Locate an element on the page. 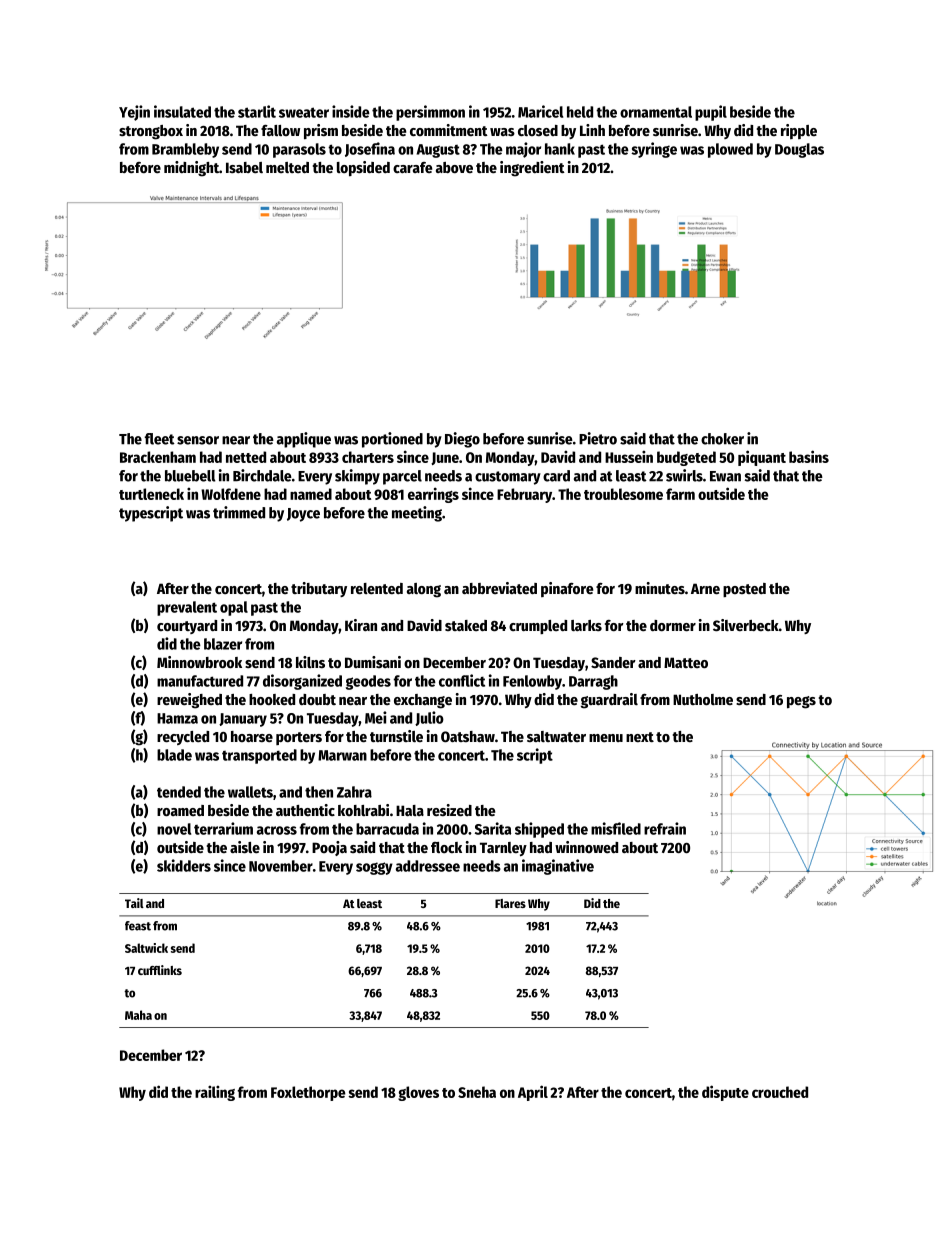  ripple is located at coordinates (799, 131).
